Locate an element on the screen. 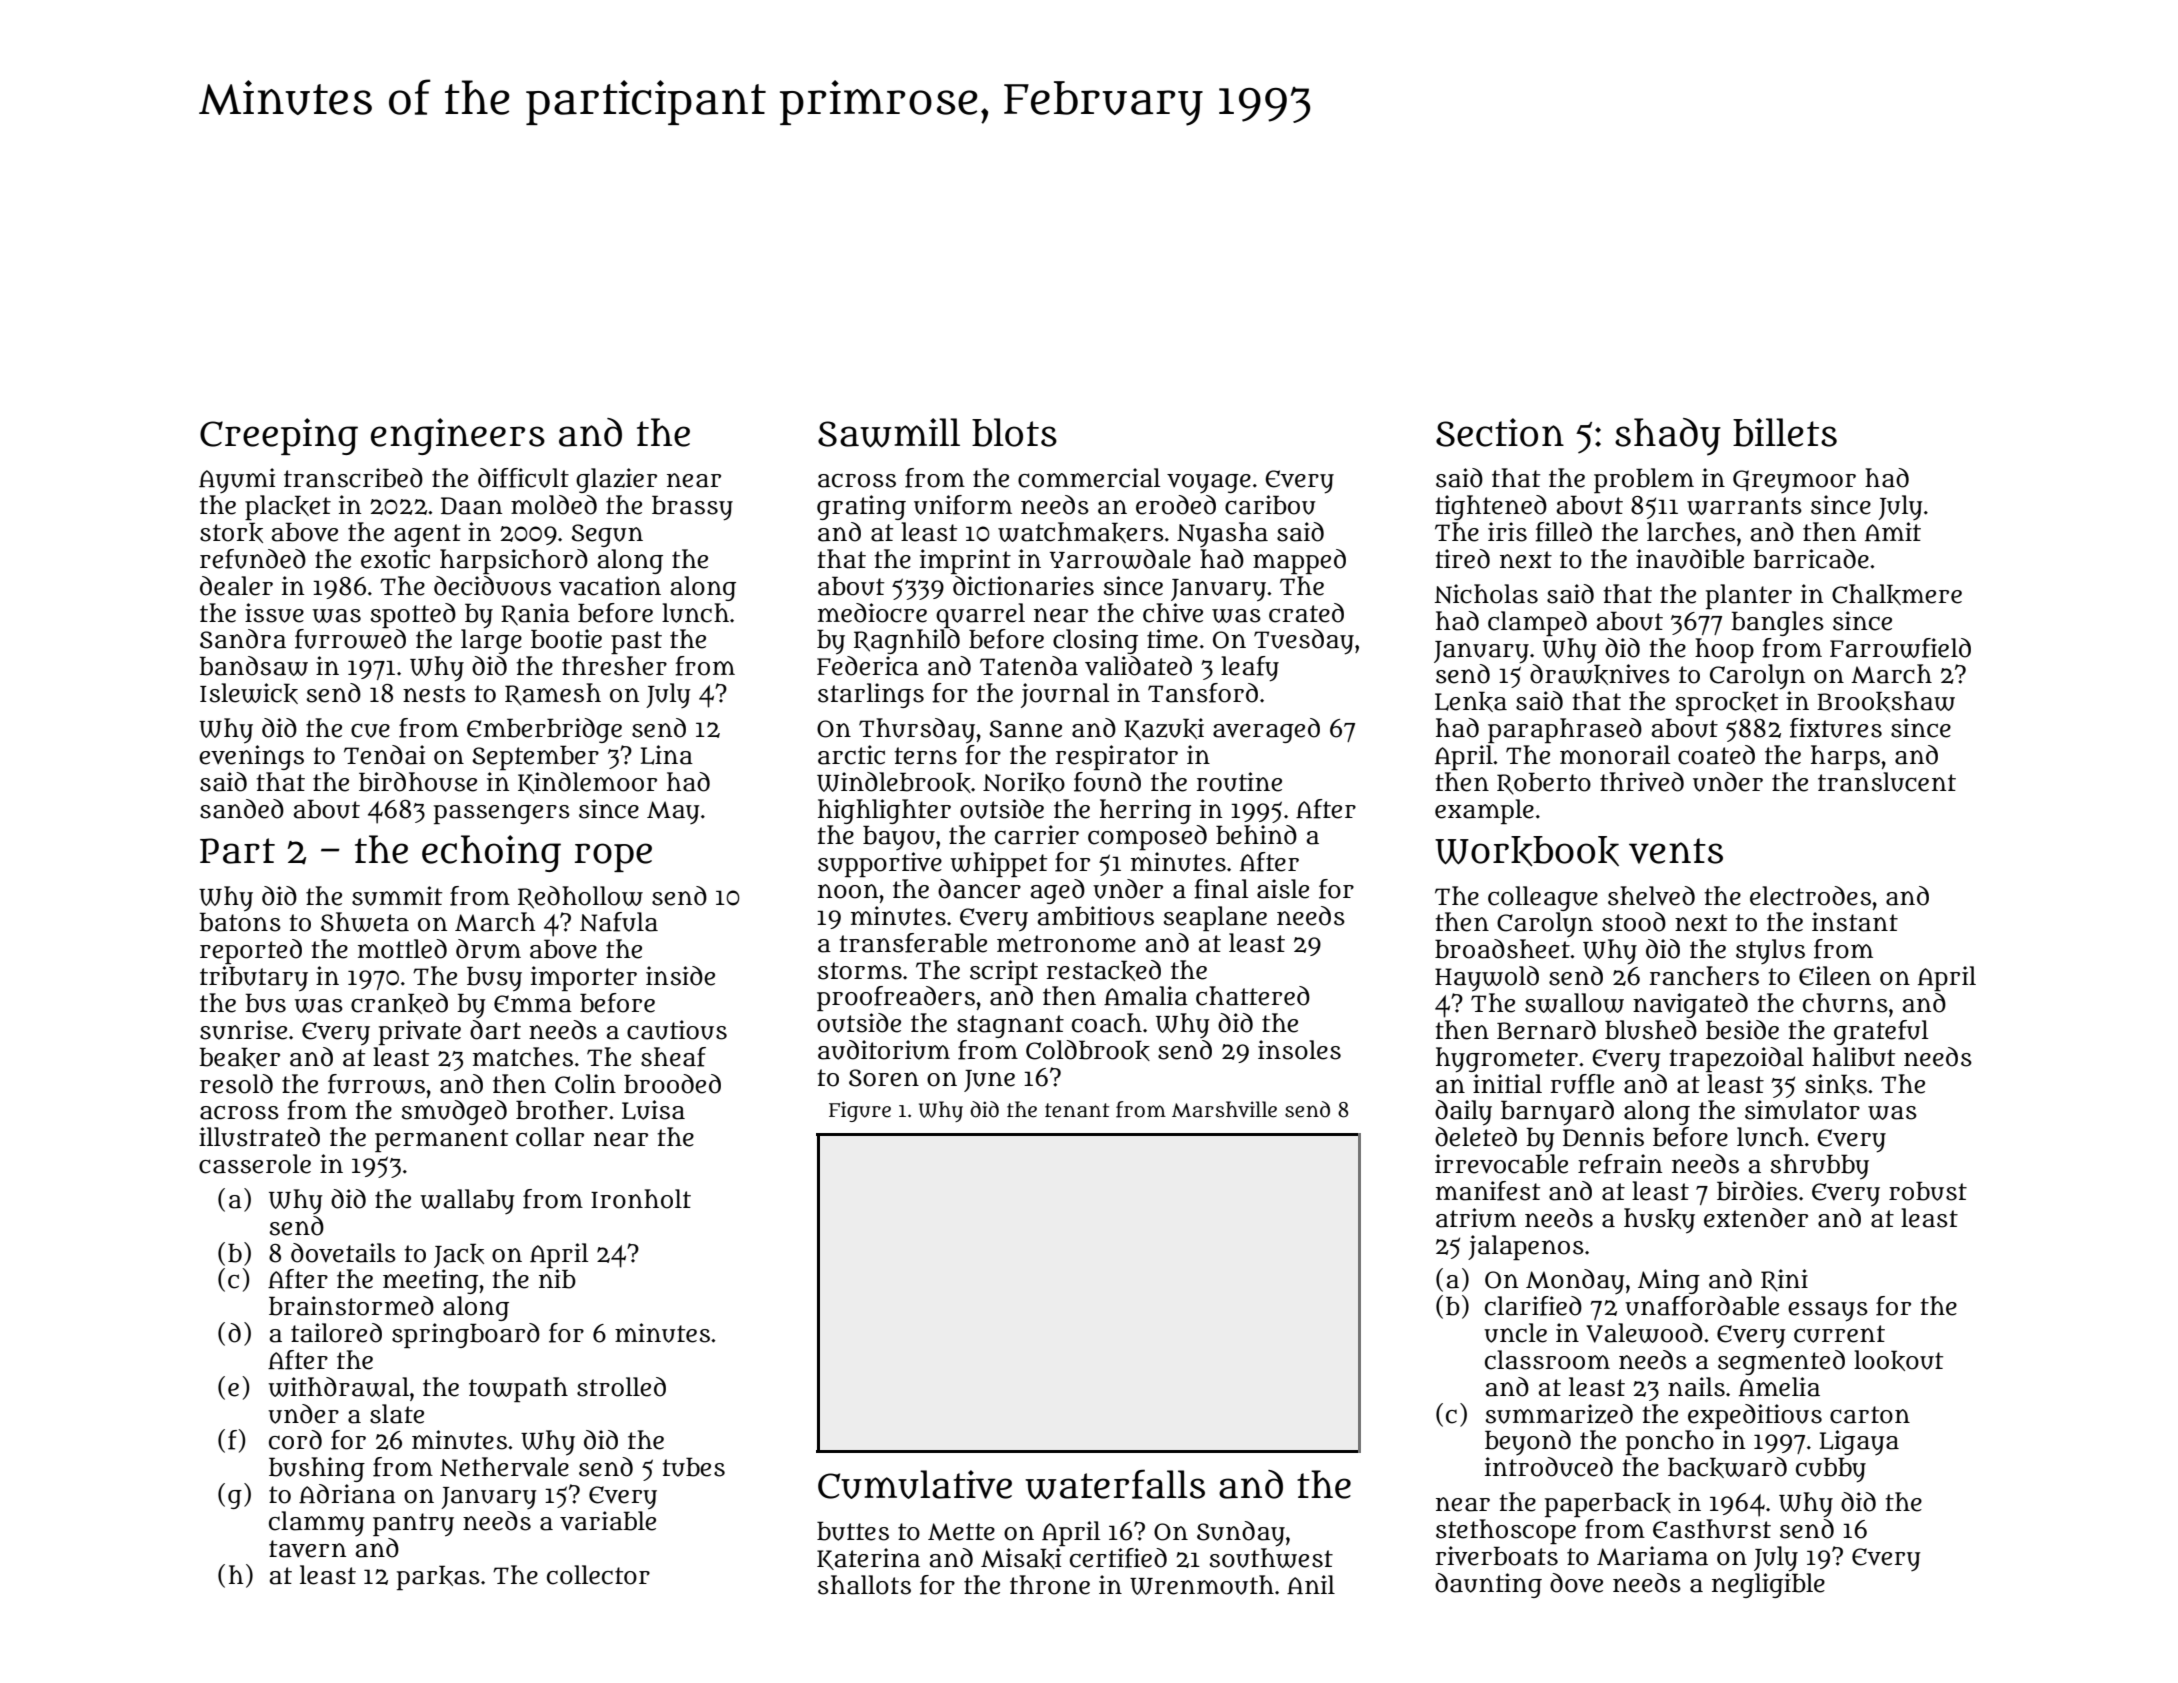 The image size is (2178, 1683). blots is located at coordinates (1014, 432).
